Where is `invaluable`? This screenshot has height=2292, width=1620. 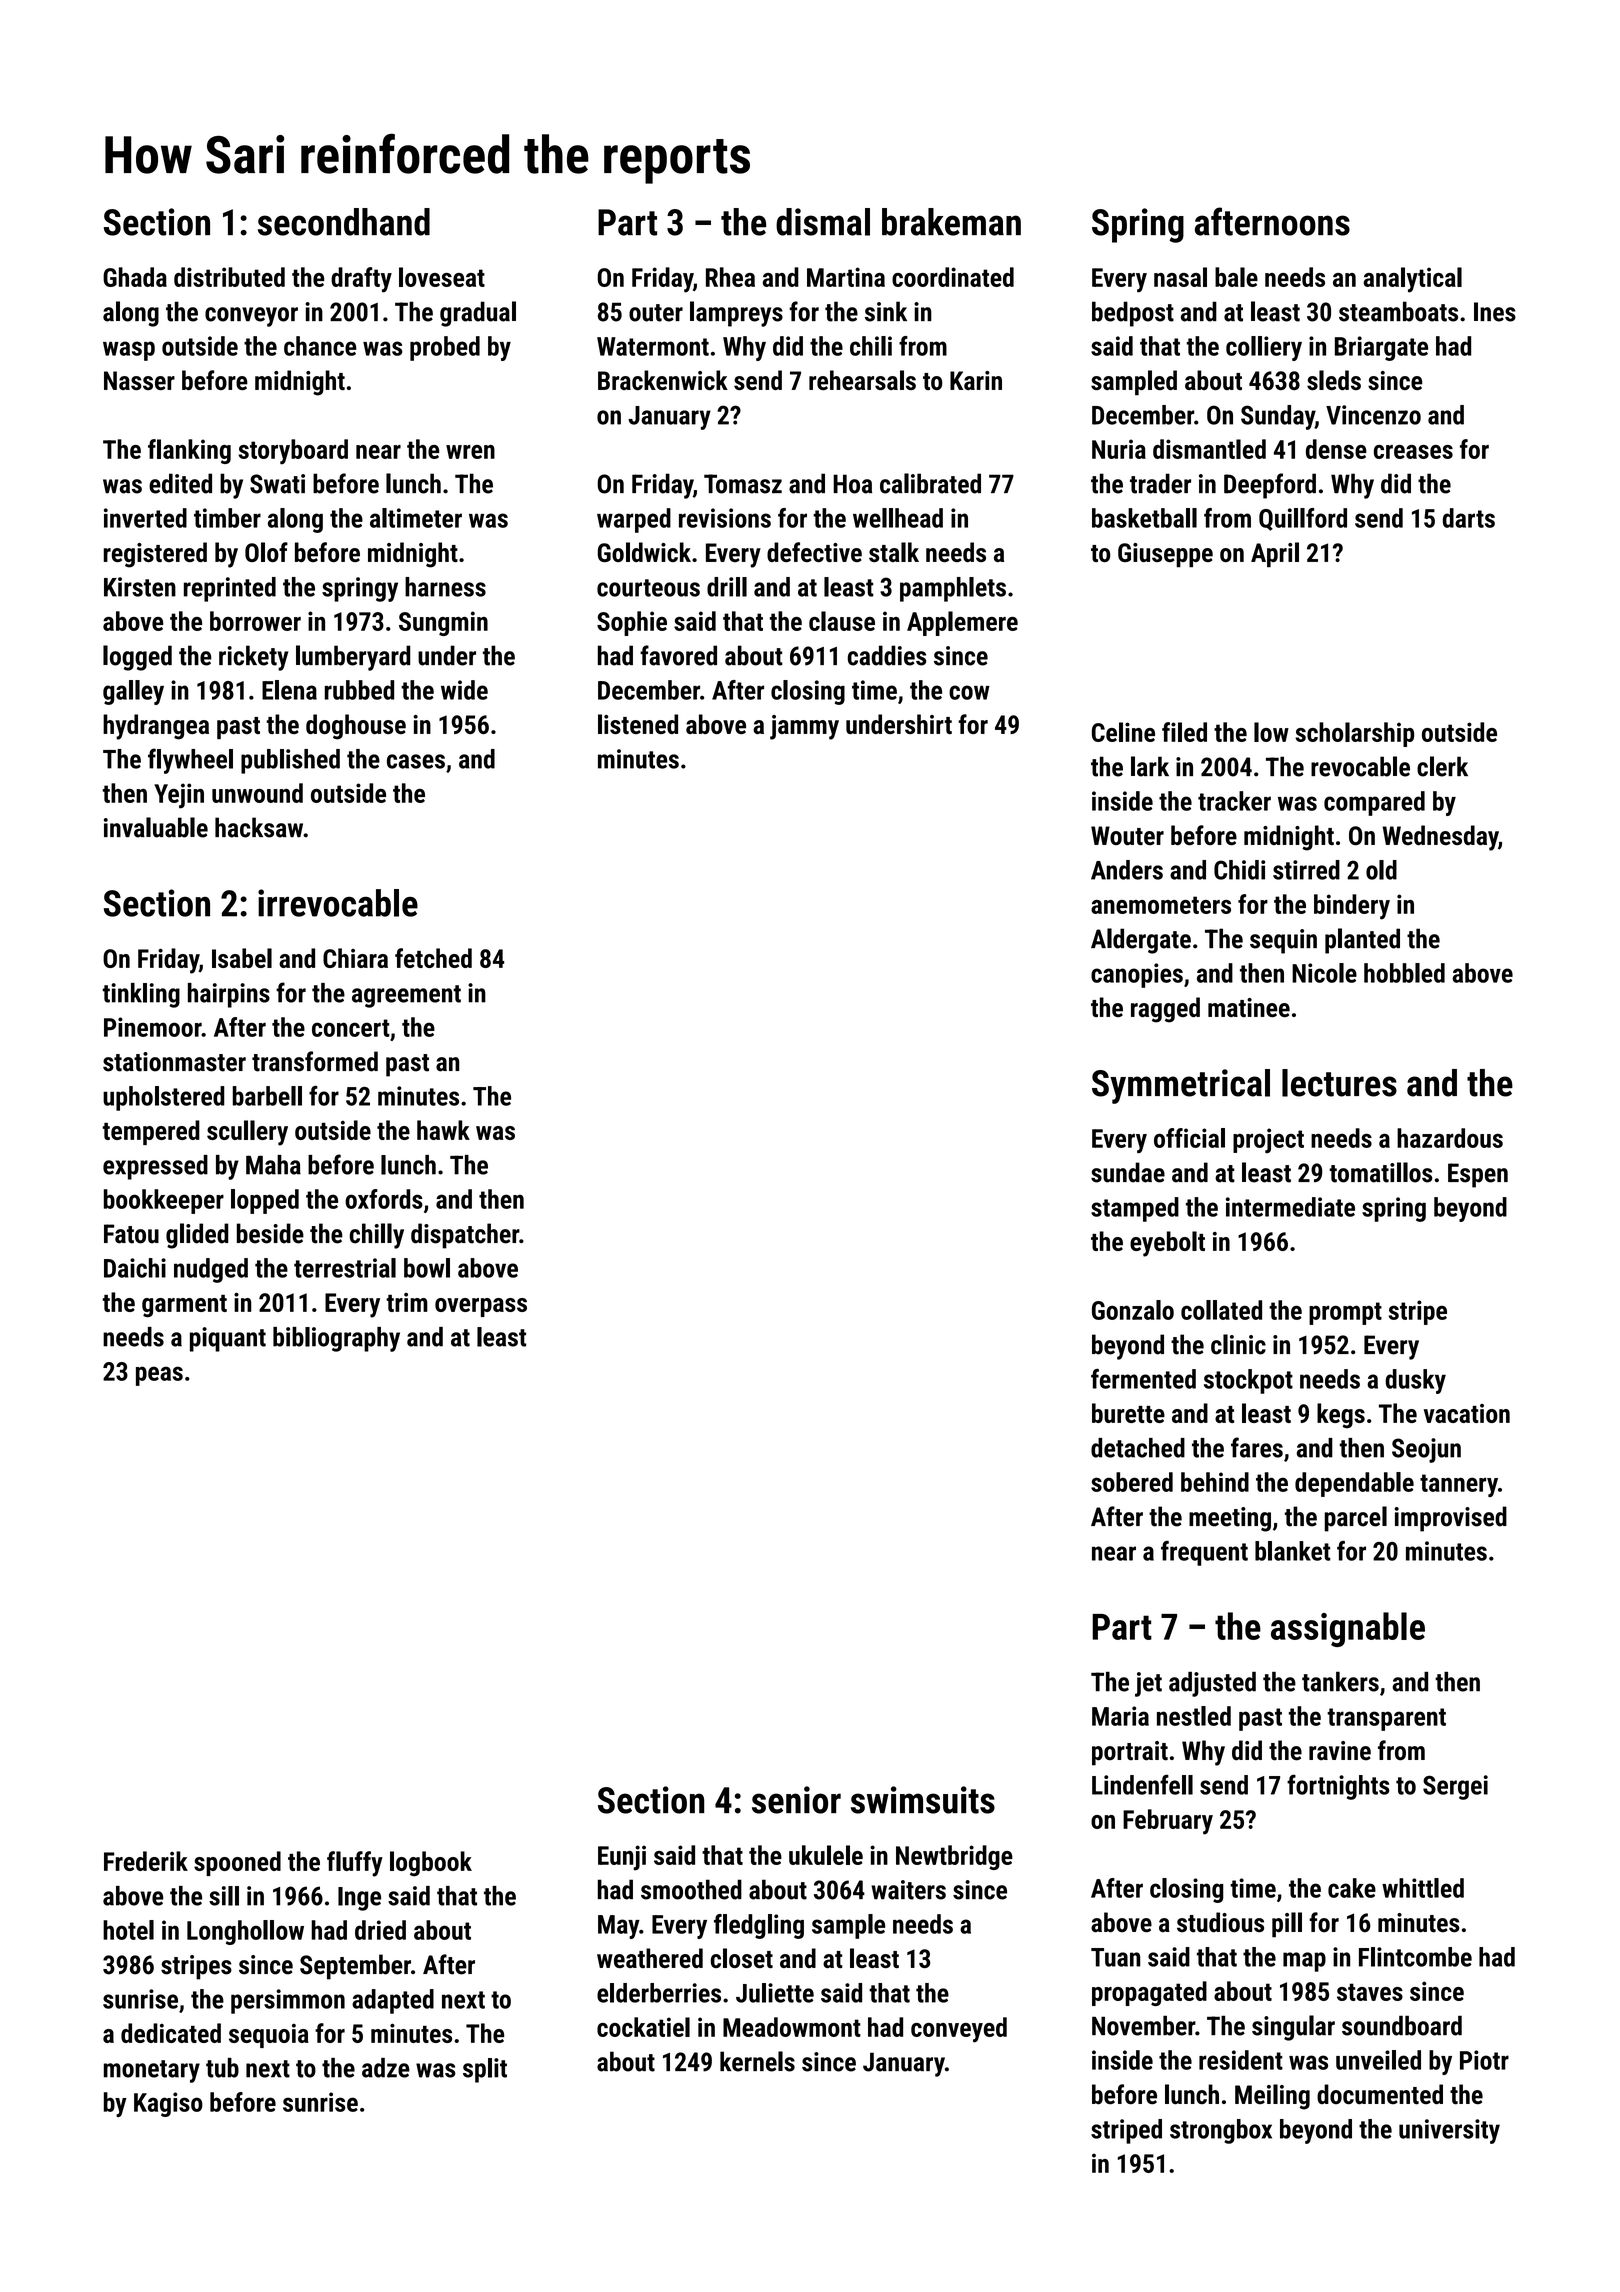
invaluable is located at coordinates (156, 827).
